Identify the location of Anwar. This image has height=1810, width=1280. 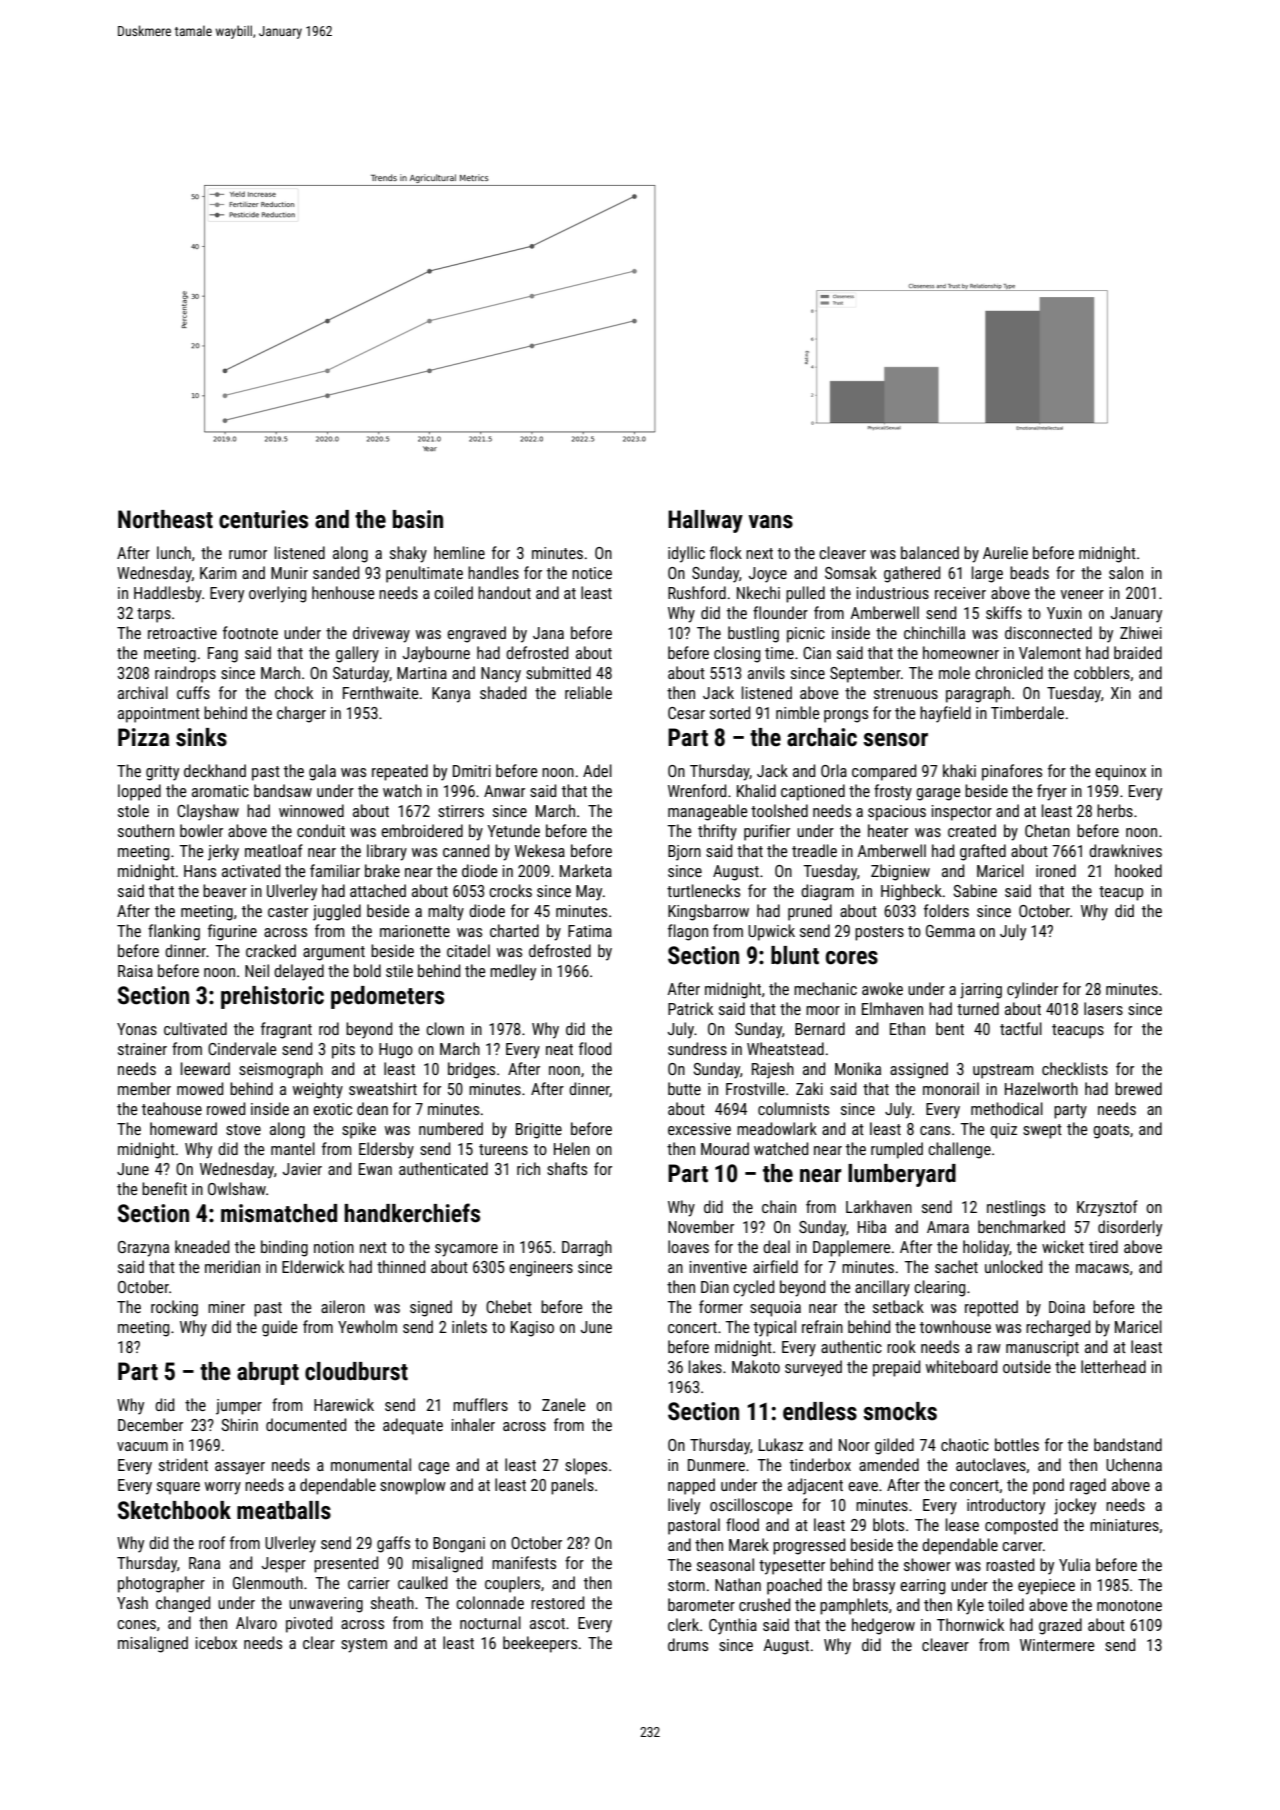
(504, 791).
